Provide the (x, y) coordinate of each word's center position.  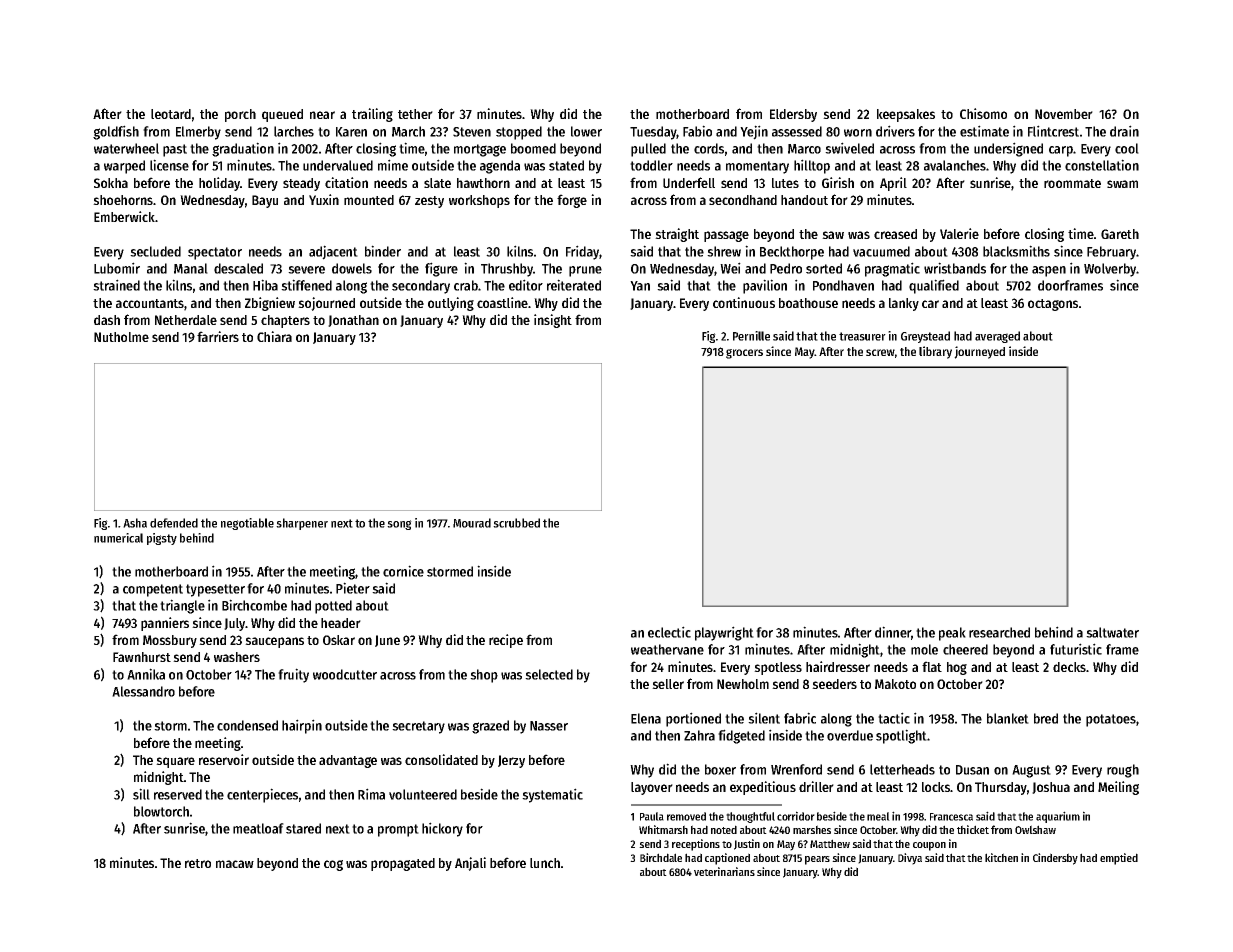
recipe (506, 641)
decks (1069, 667)
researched (999, 632)
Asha (135, 523)
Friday (583, 252)
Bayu (265, 201)
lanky (904, 304)
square (175, 762)
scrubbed (516, 523)
